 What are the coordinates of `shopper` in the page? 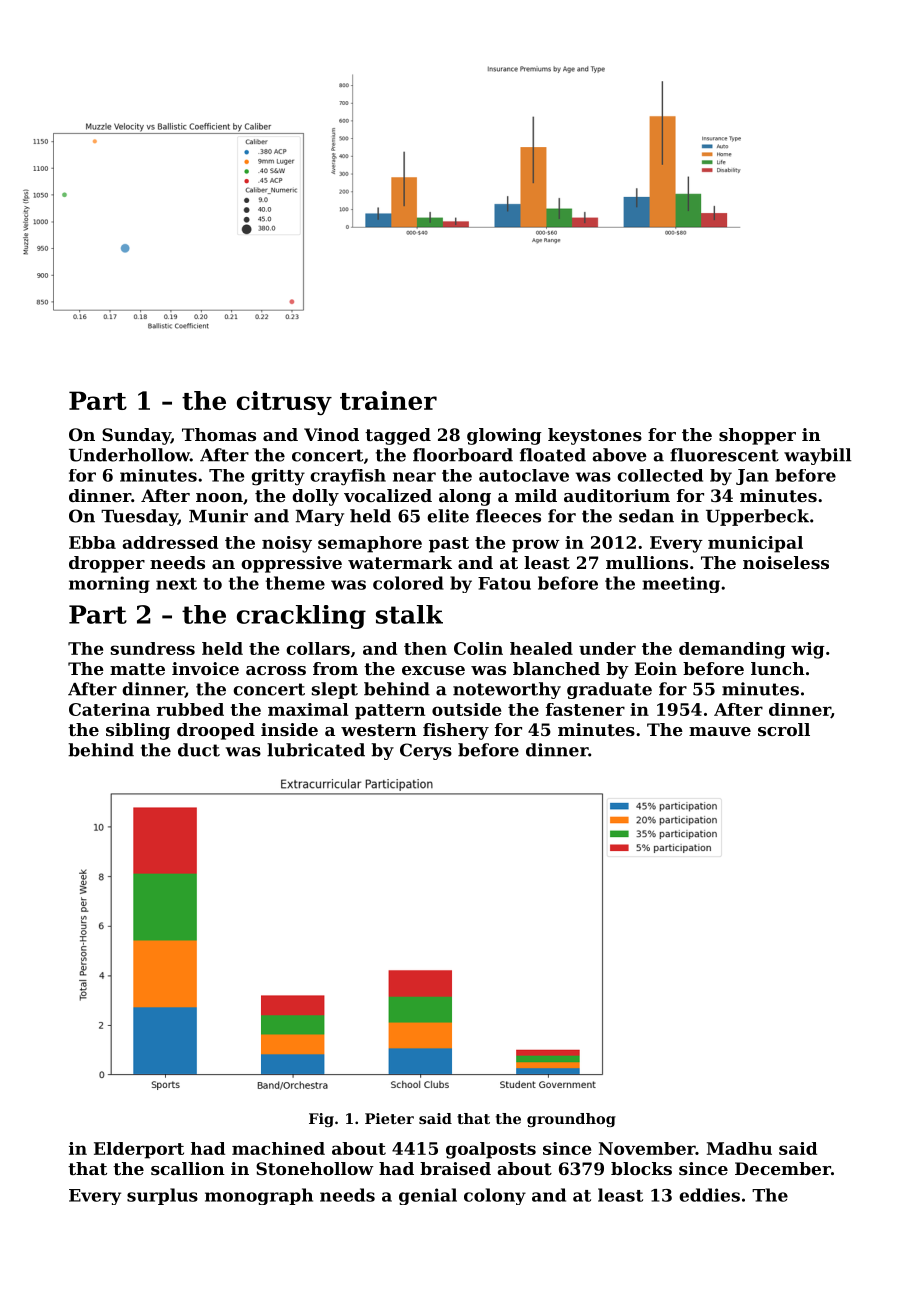 It's located at (757, 436).
